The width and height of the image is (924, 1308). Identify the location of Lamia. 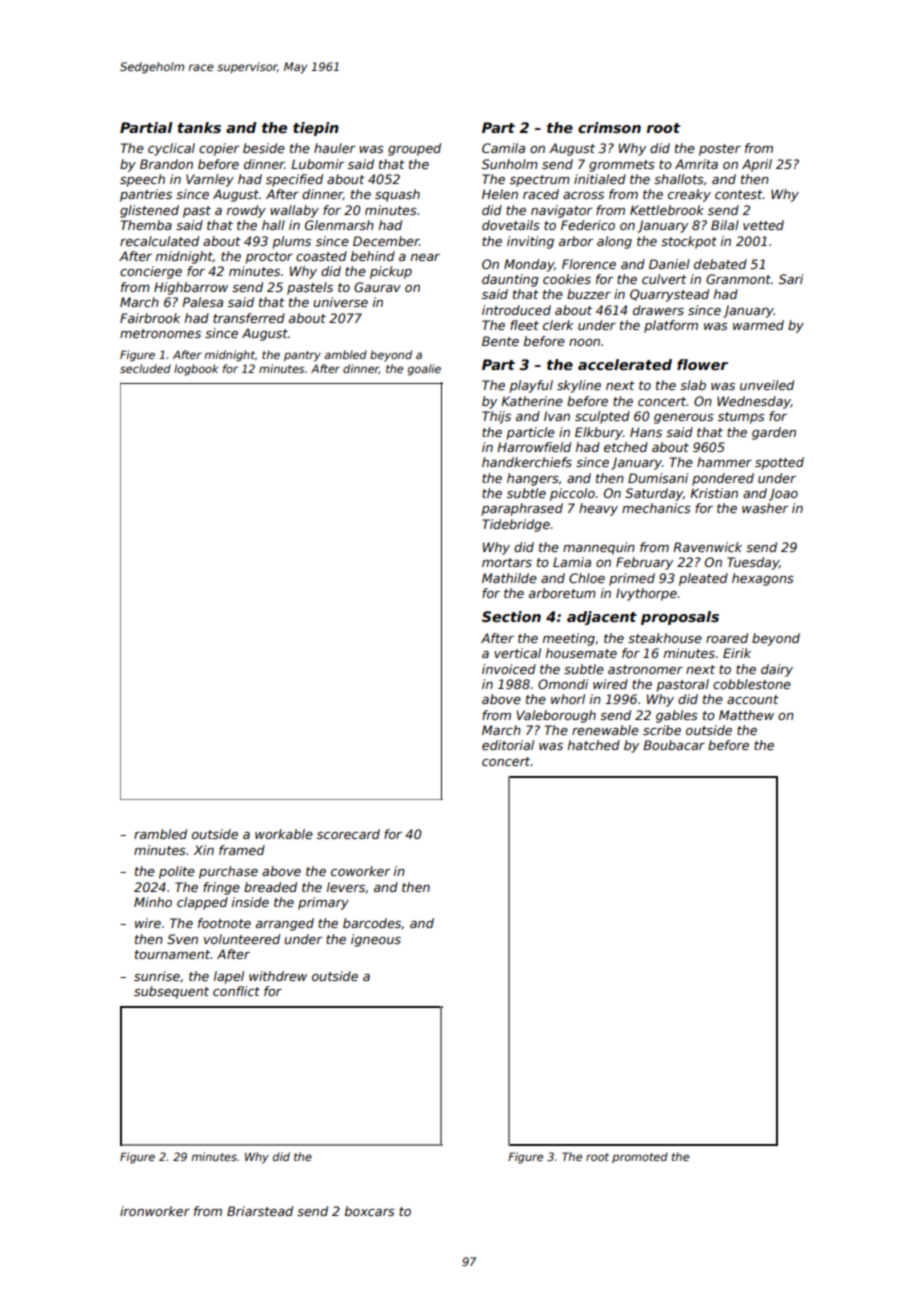
(572, 562).
